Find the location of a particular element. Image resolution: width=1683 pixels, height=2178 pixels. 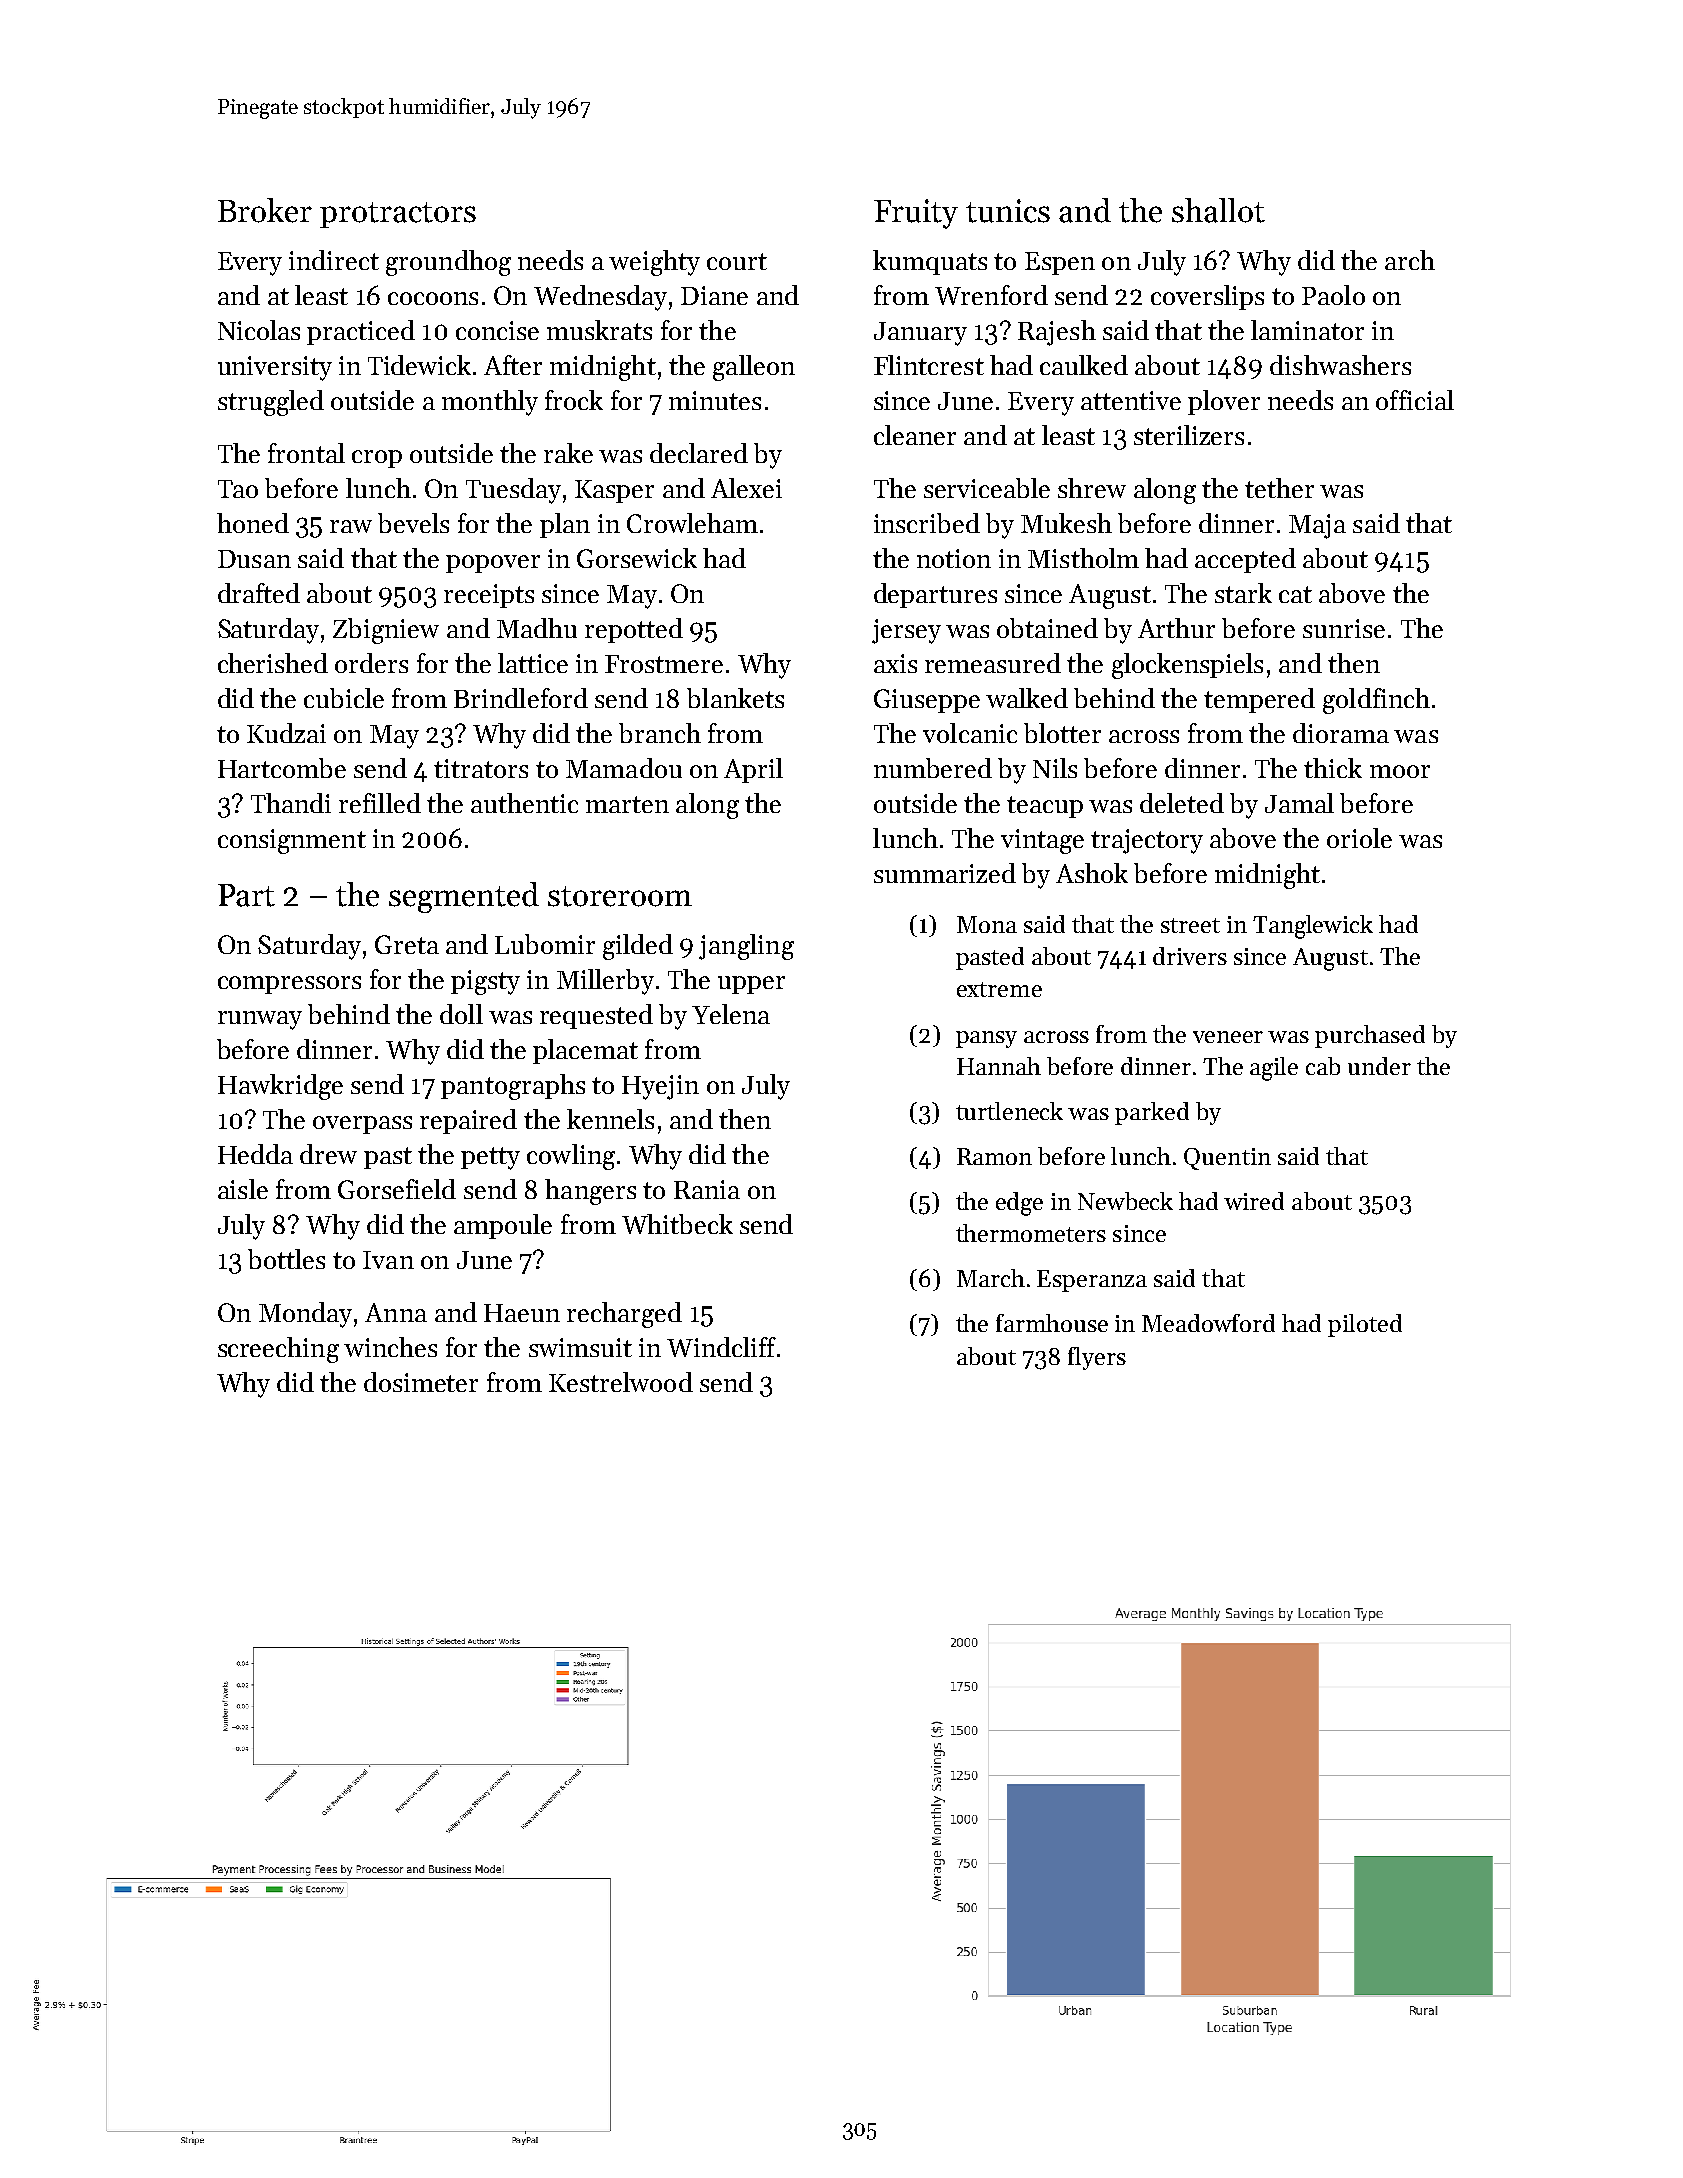

pansy is located at coordinates (986, 1039).
